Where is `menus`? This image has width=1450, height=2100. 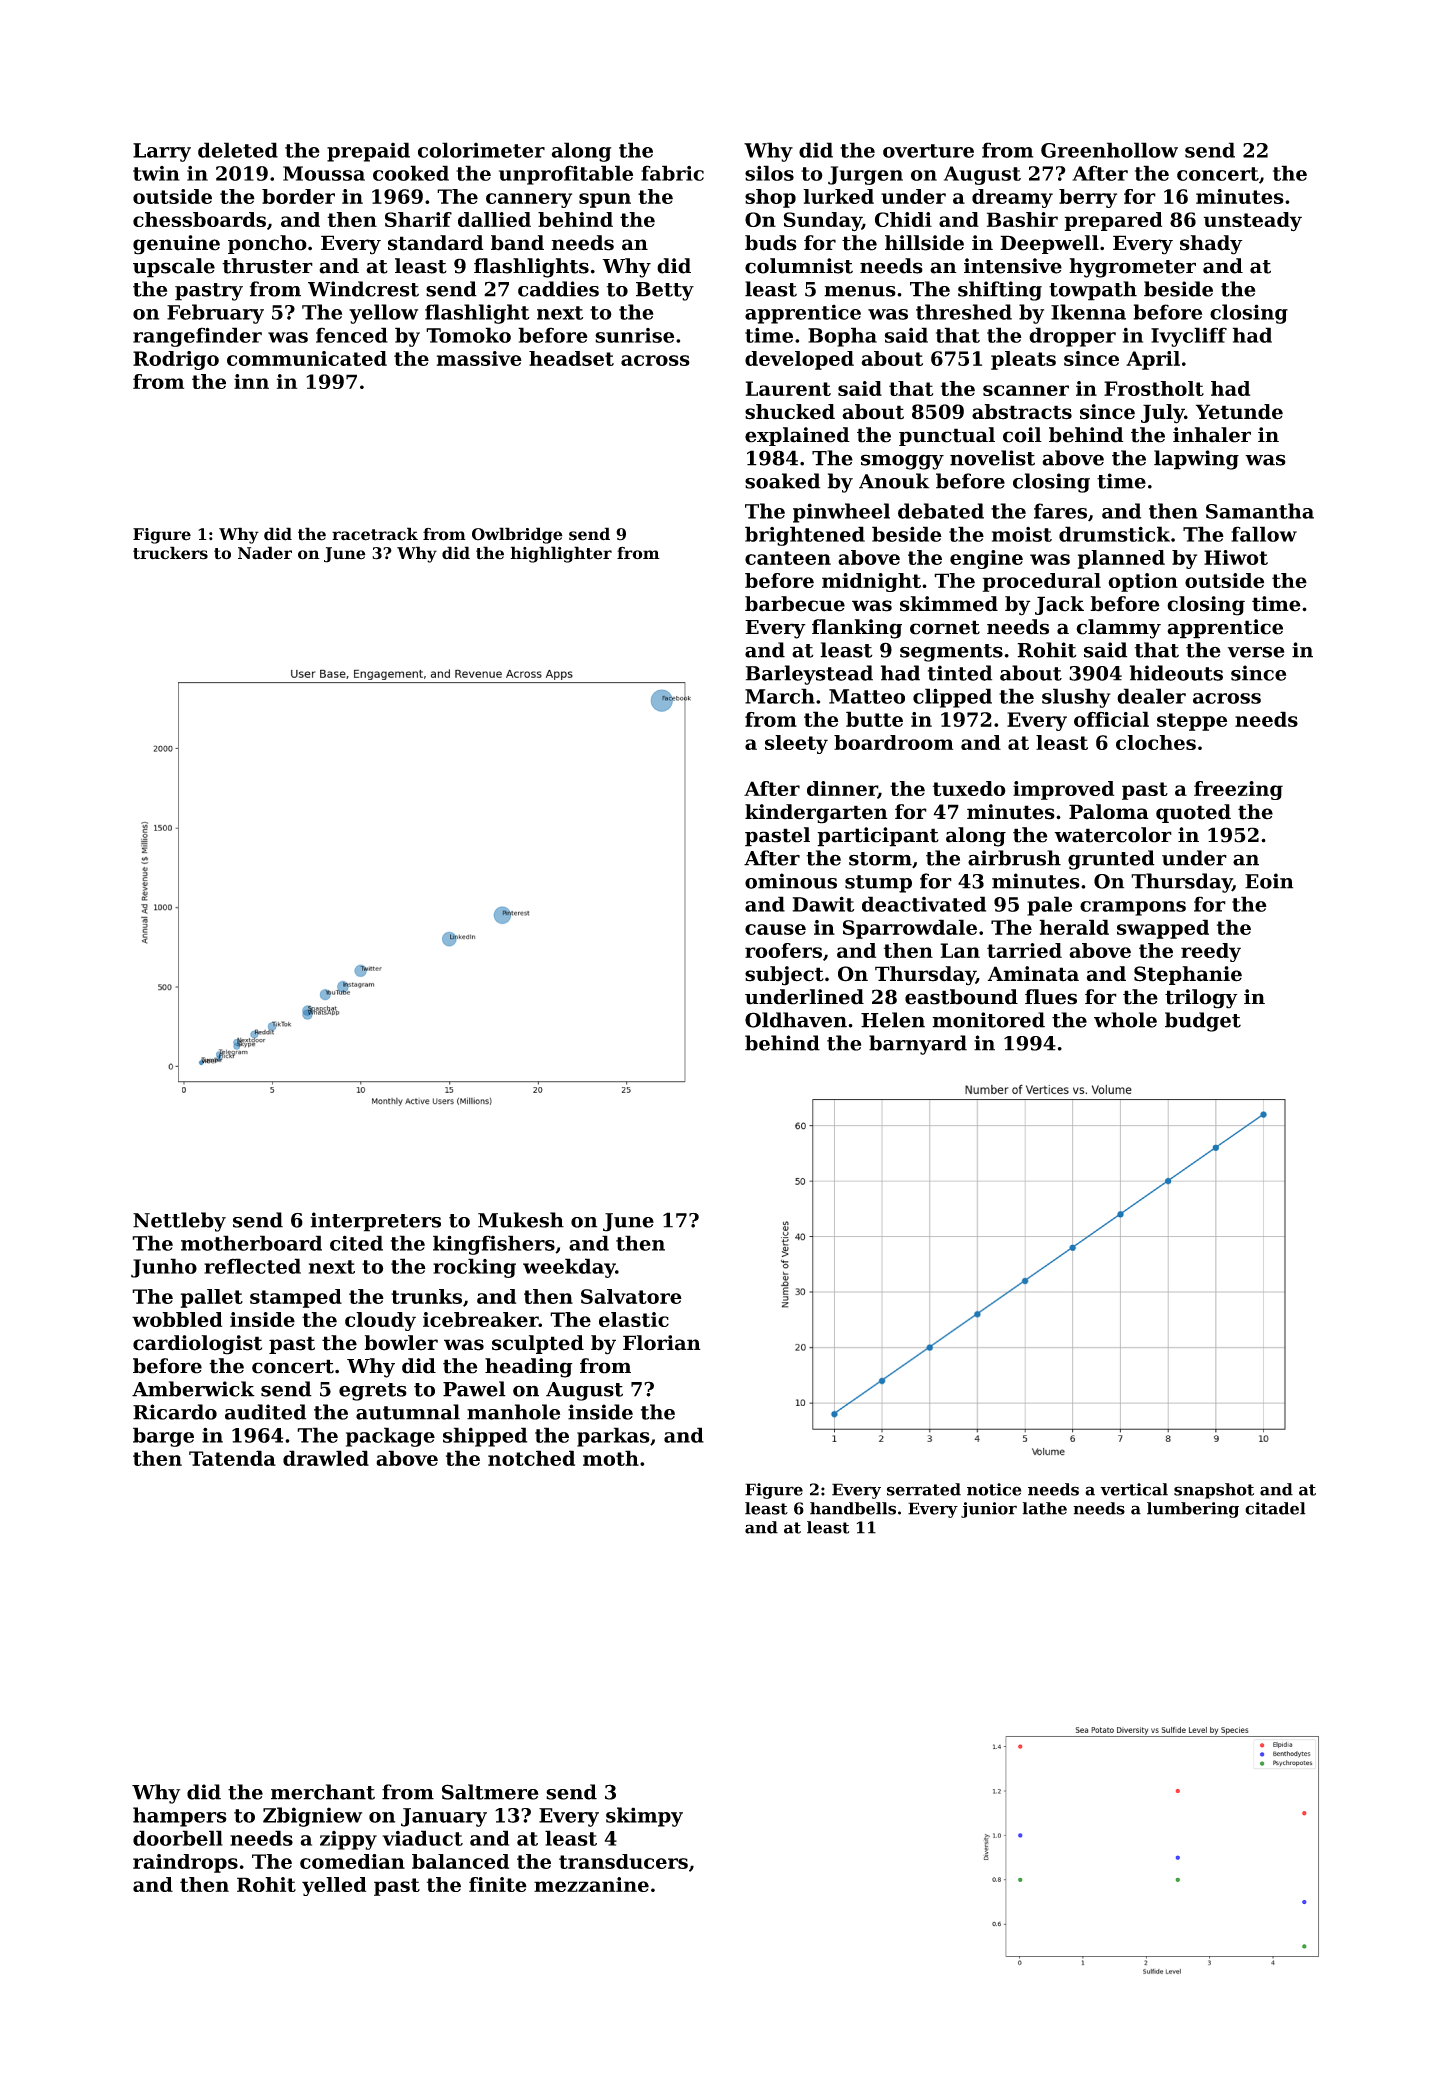 menus is located at coordinates (860, 291).
